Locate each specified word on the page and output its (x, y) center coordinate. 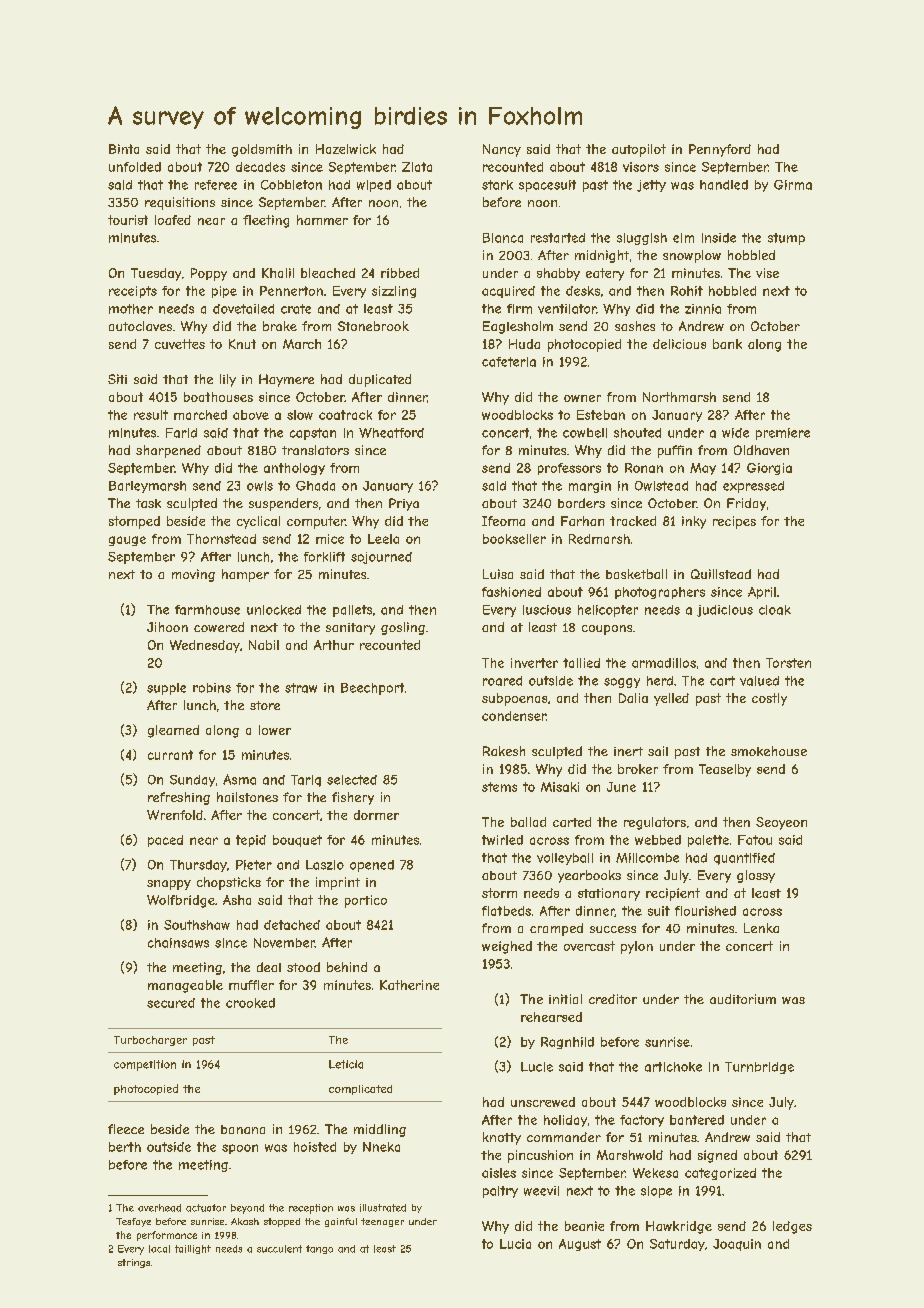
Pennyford (720, 150)
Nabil (264, 645)
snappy (169, 885)
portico (366, 901)
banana (243, 1129)
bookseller (514, 539)
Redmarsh (599, 539)
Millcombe (647, 858)
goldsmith (262, 150)
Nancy (502, 150)
